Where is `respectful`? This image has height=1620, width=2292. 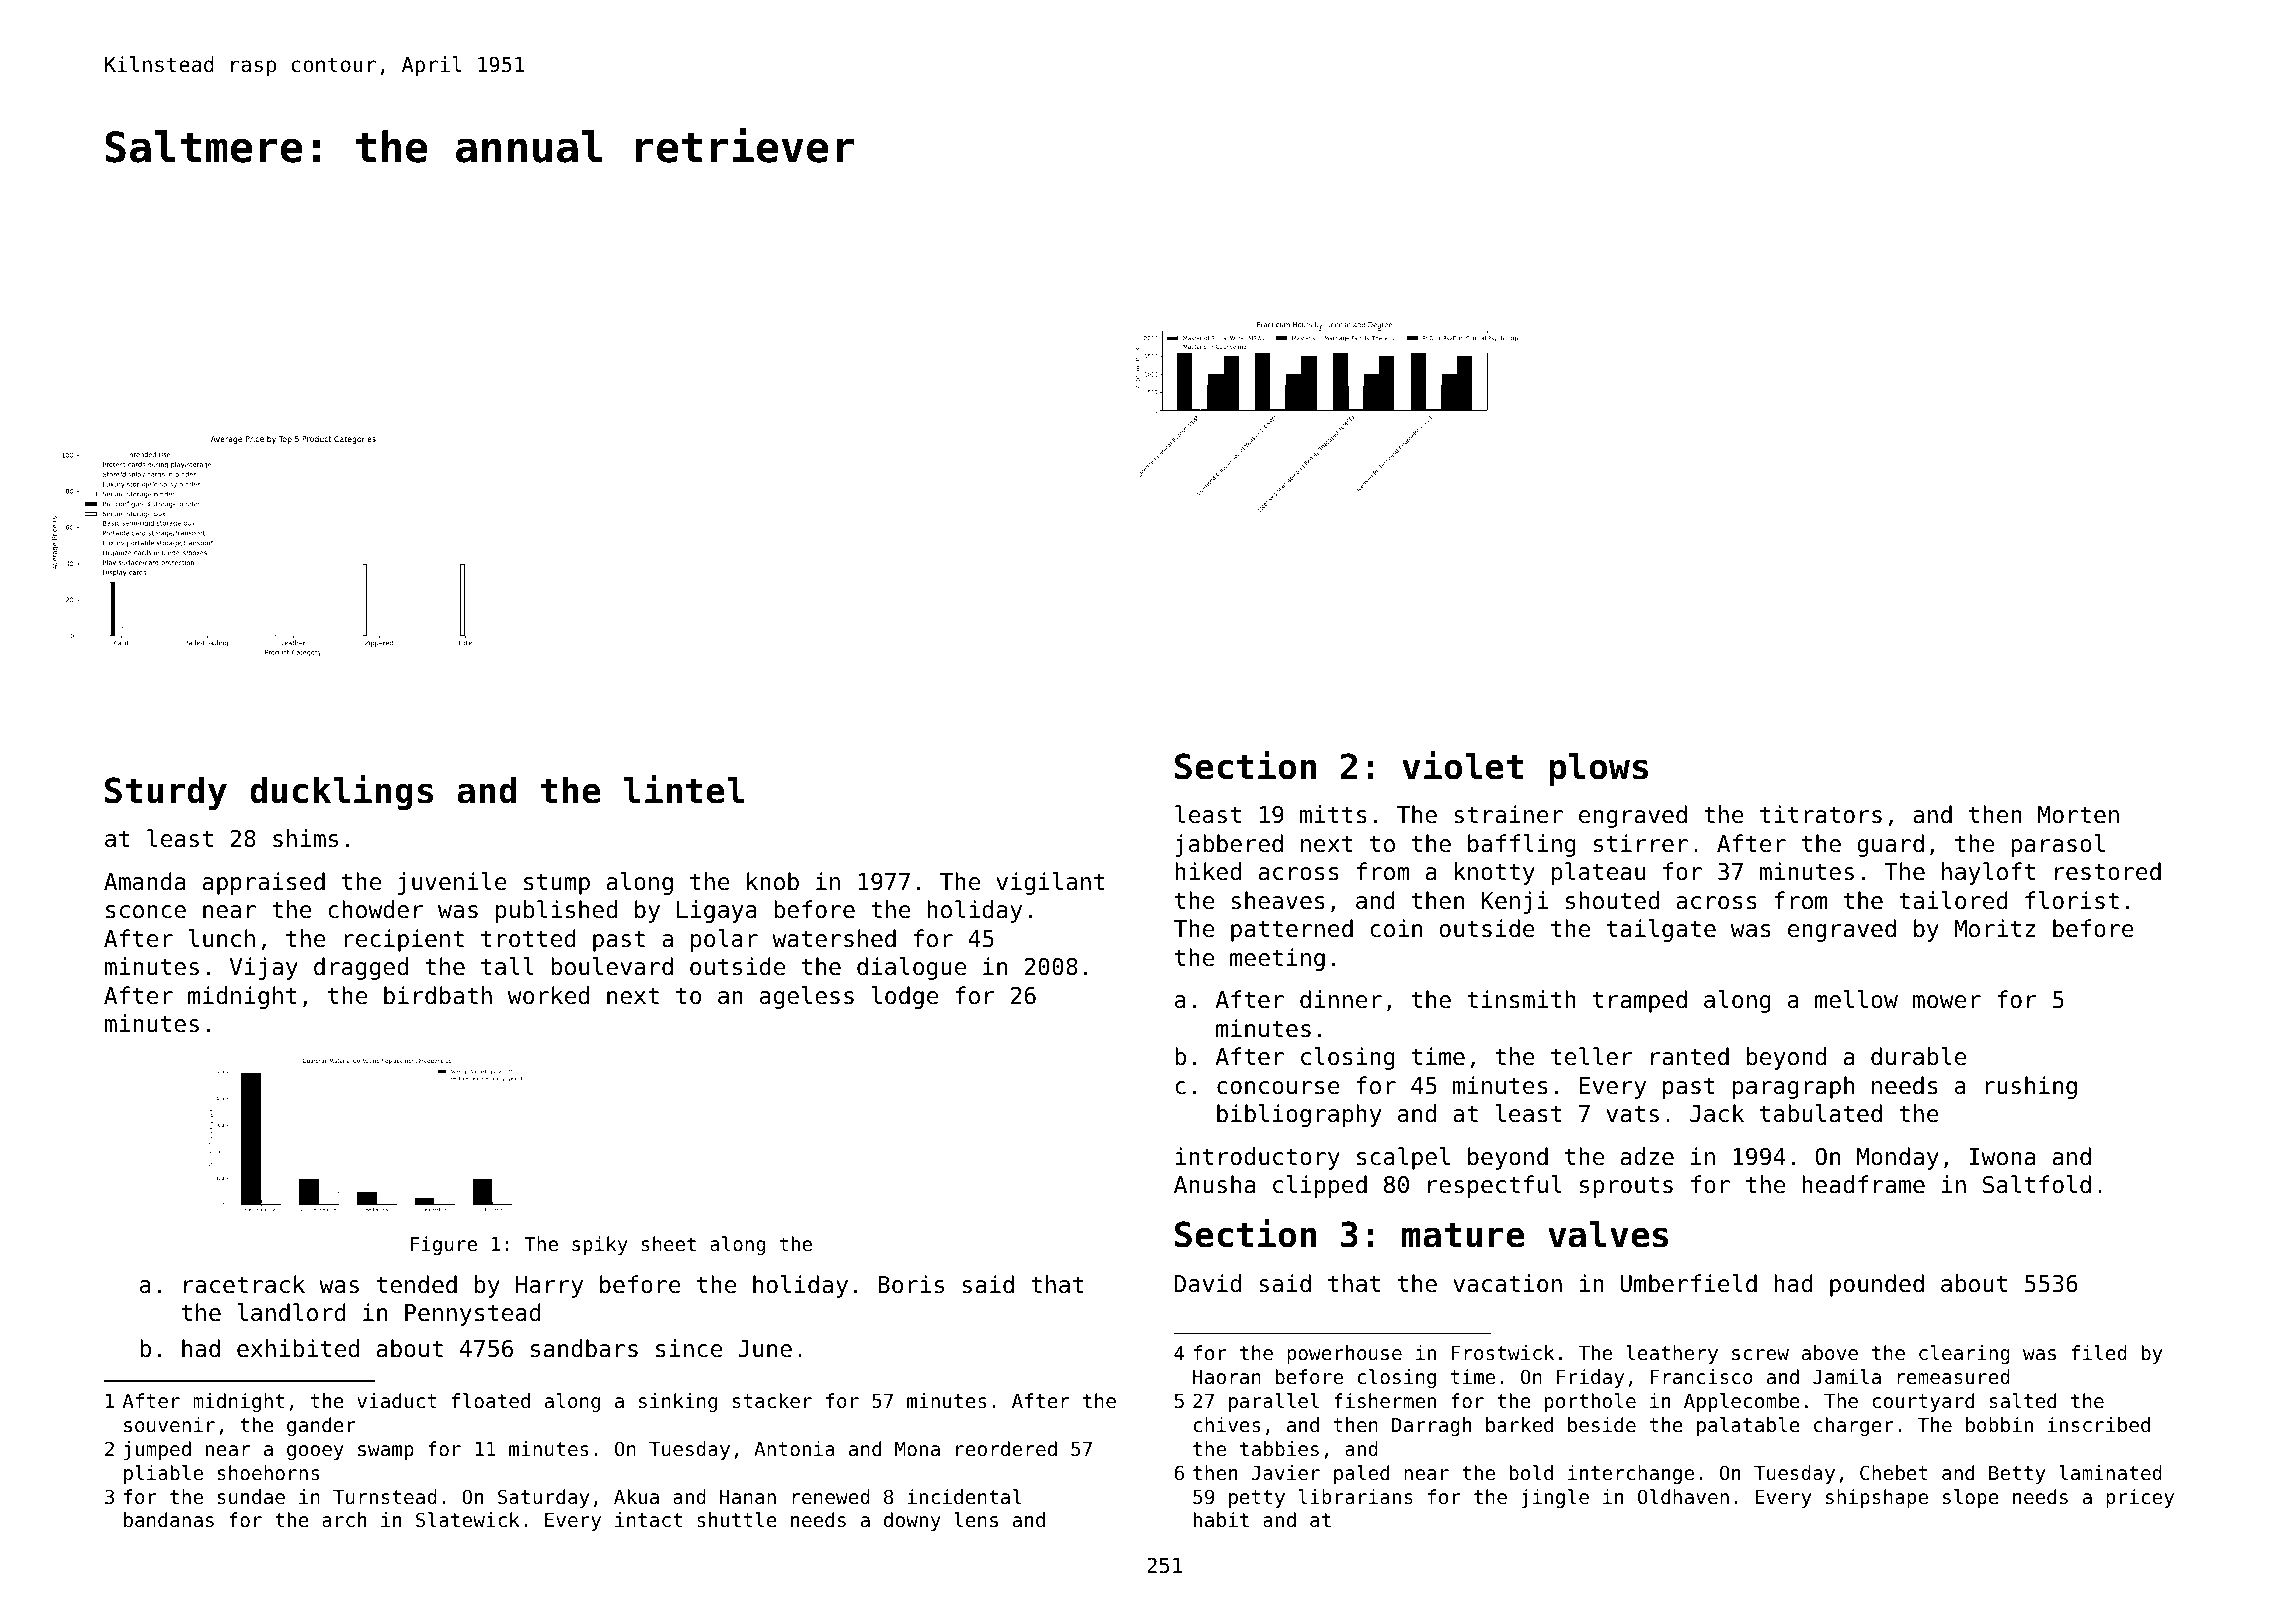
respectful is located at coordinates (1495, 1186).
